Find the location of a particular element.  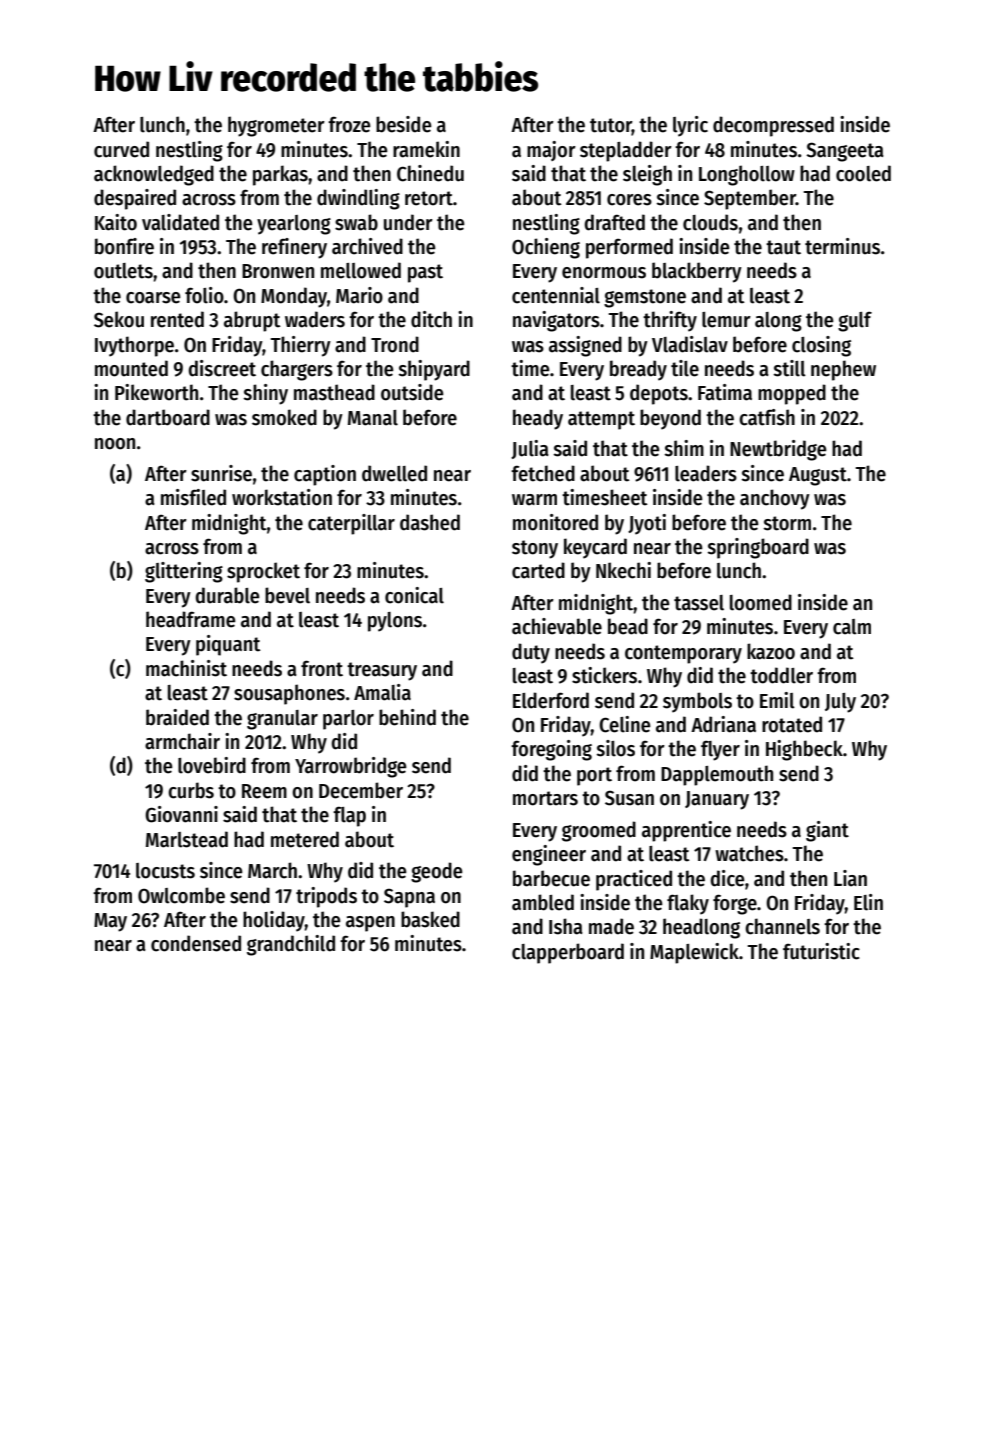

clapperboard is located at coordinates (568, 953).
